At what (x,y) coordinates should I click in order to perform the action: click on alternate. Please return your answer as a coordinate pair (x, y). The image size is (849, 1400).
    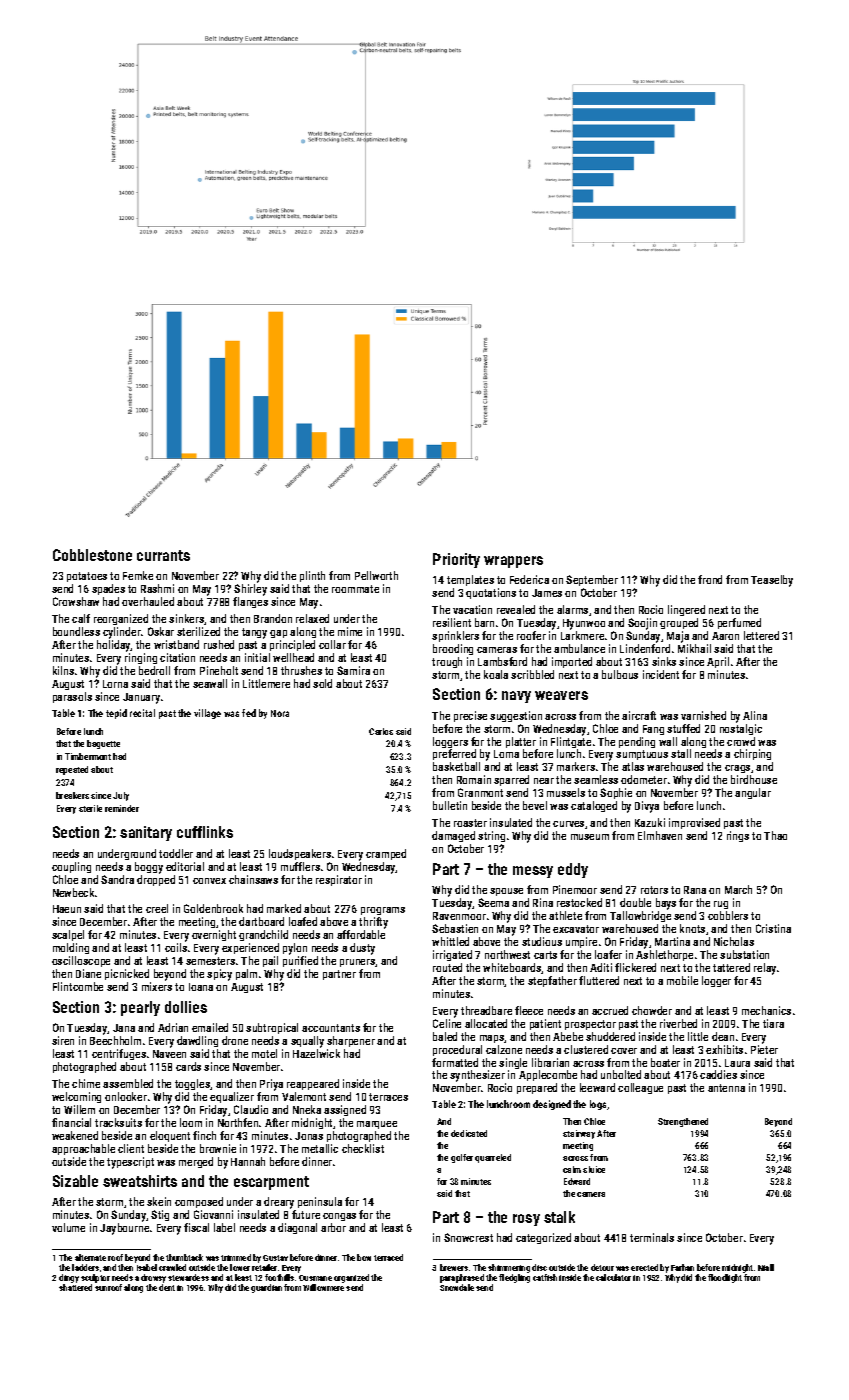
    Looking at the image, I should click on (90, 1257).
